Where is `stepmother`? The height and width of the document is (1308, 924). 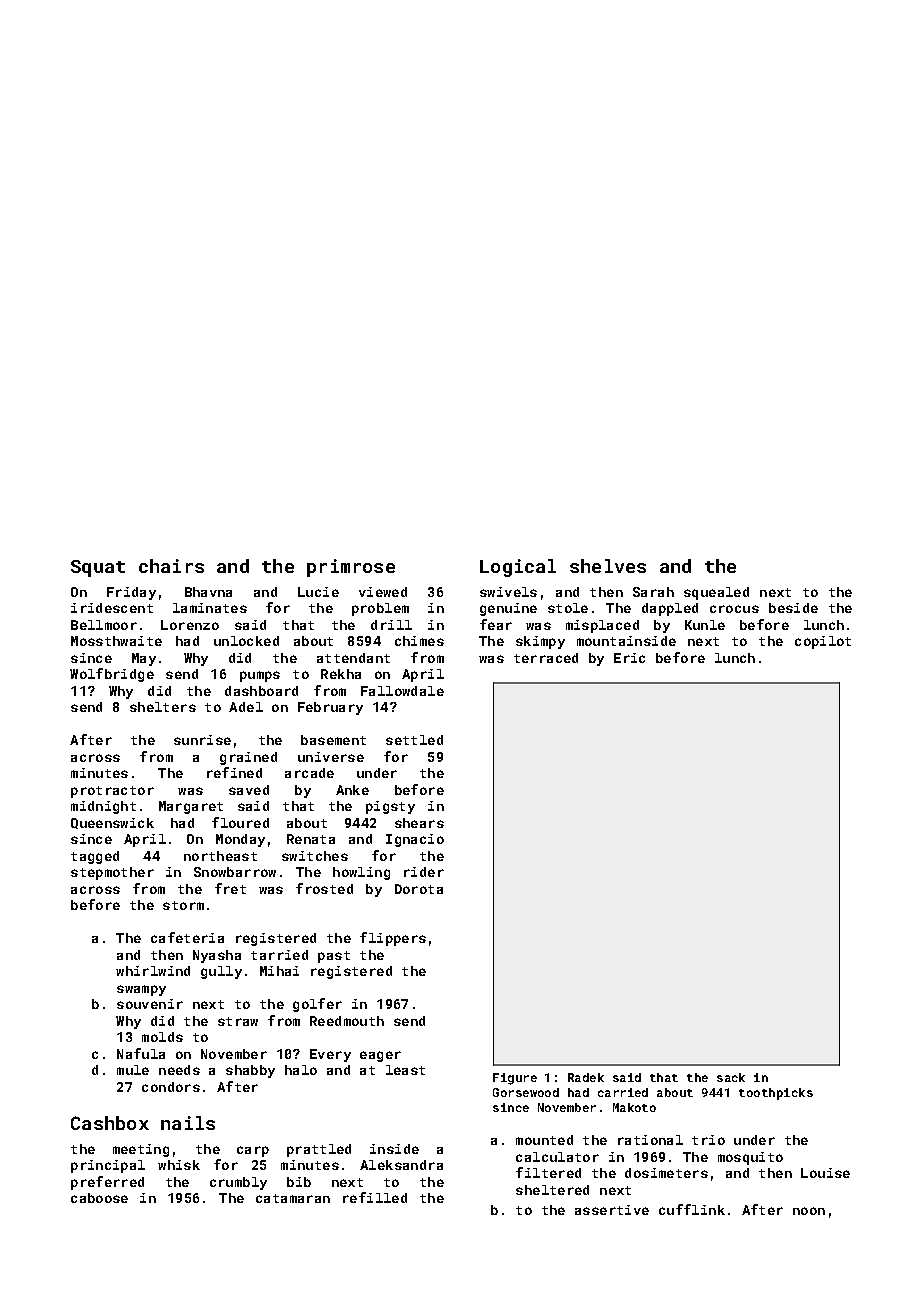
stepmother is located at coordinates (112, 873).
